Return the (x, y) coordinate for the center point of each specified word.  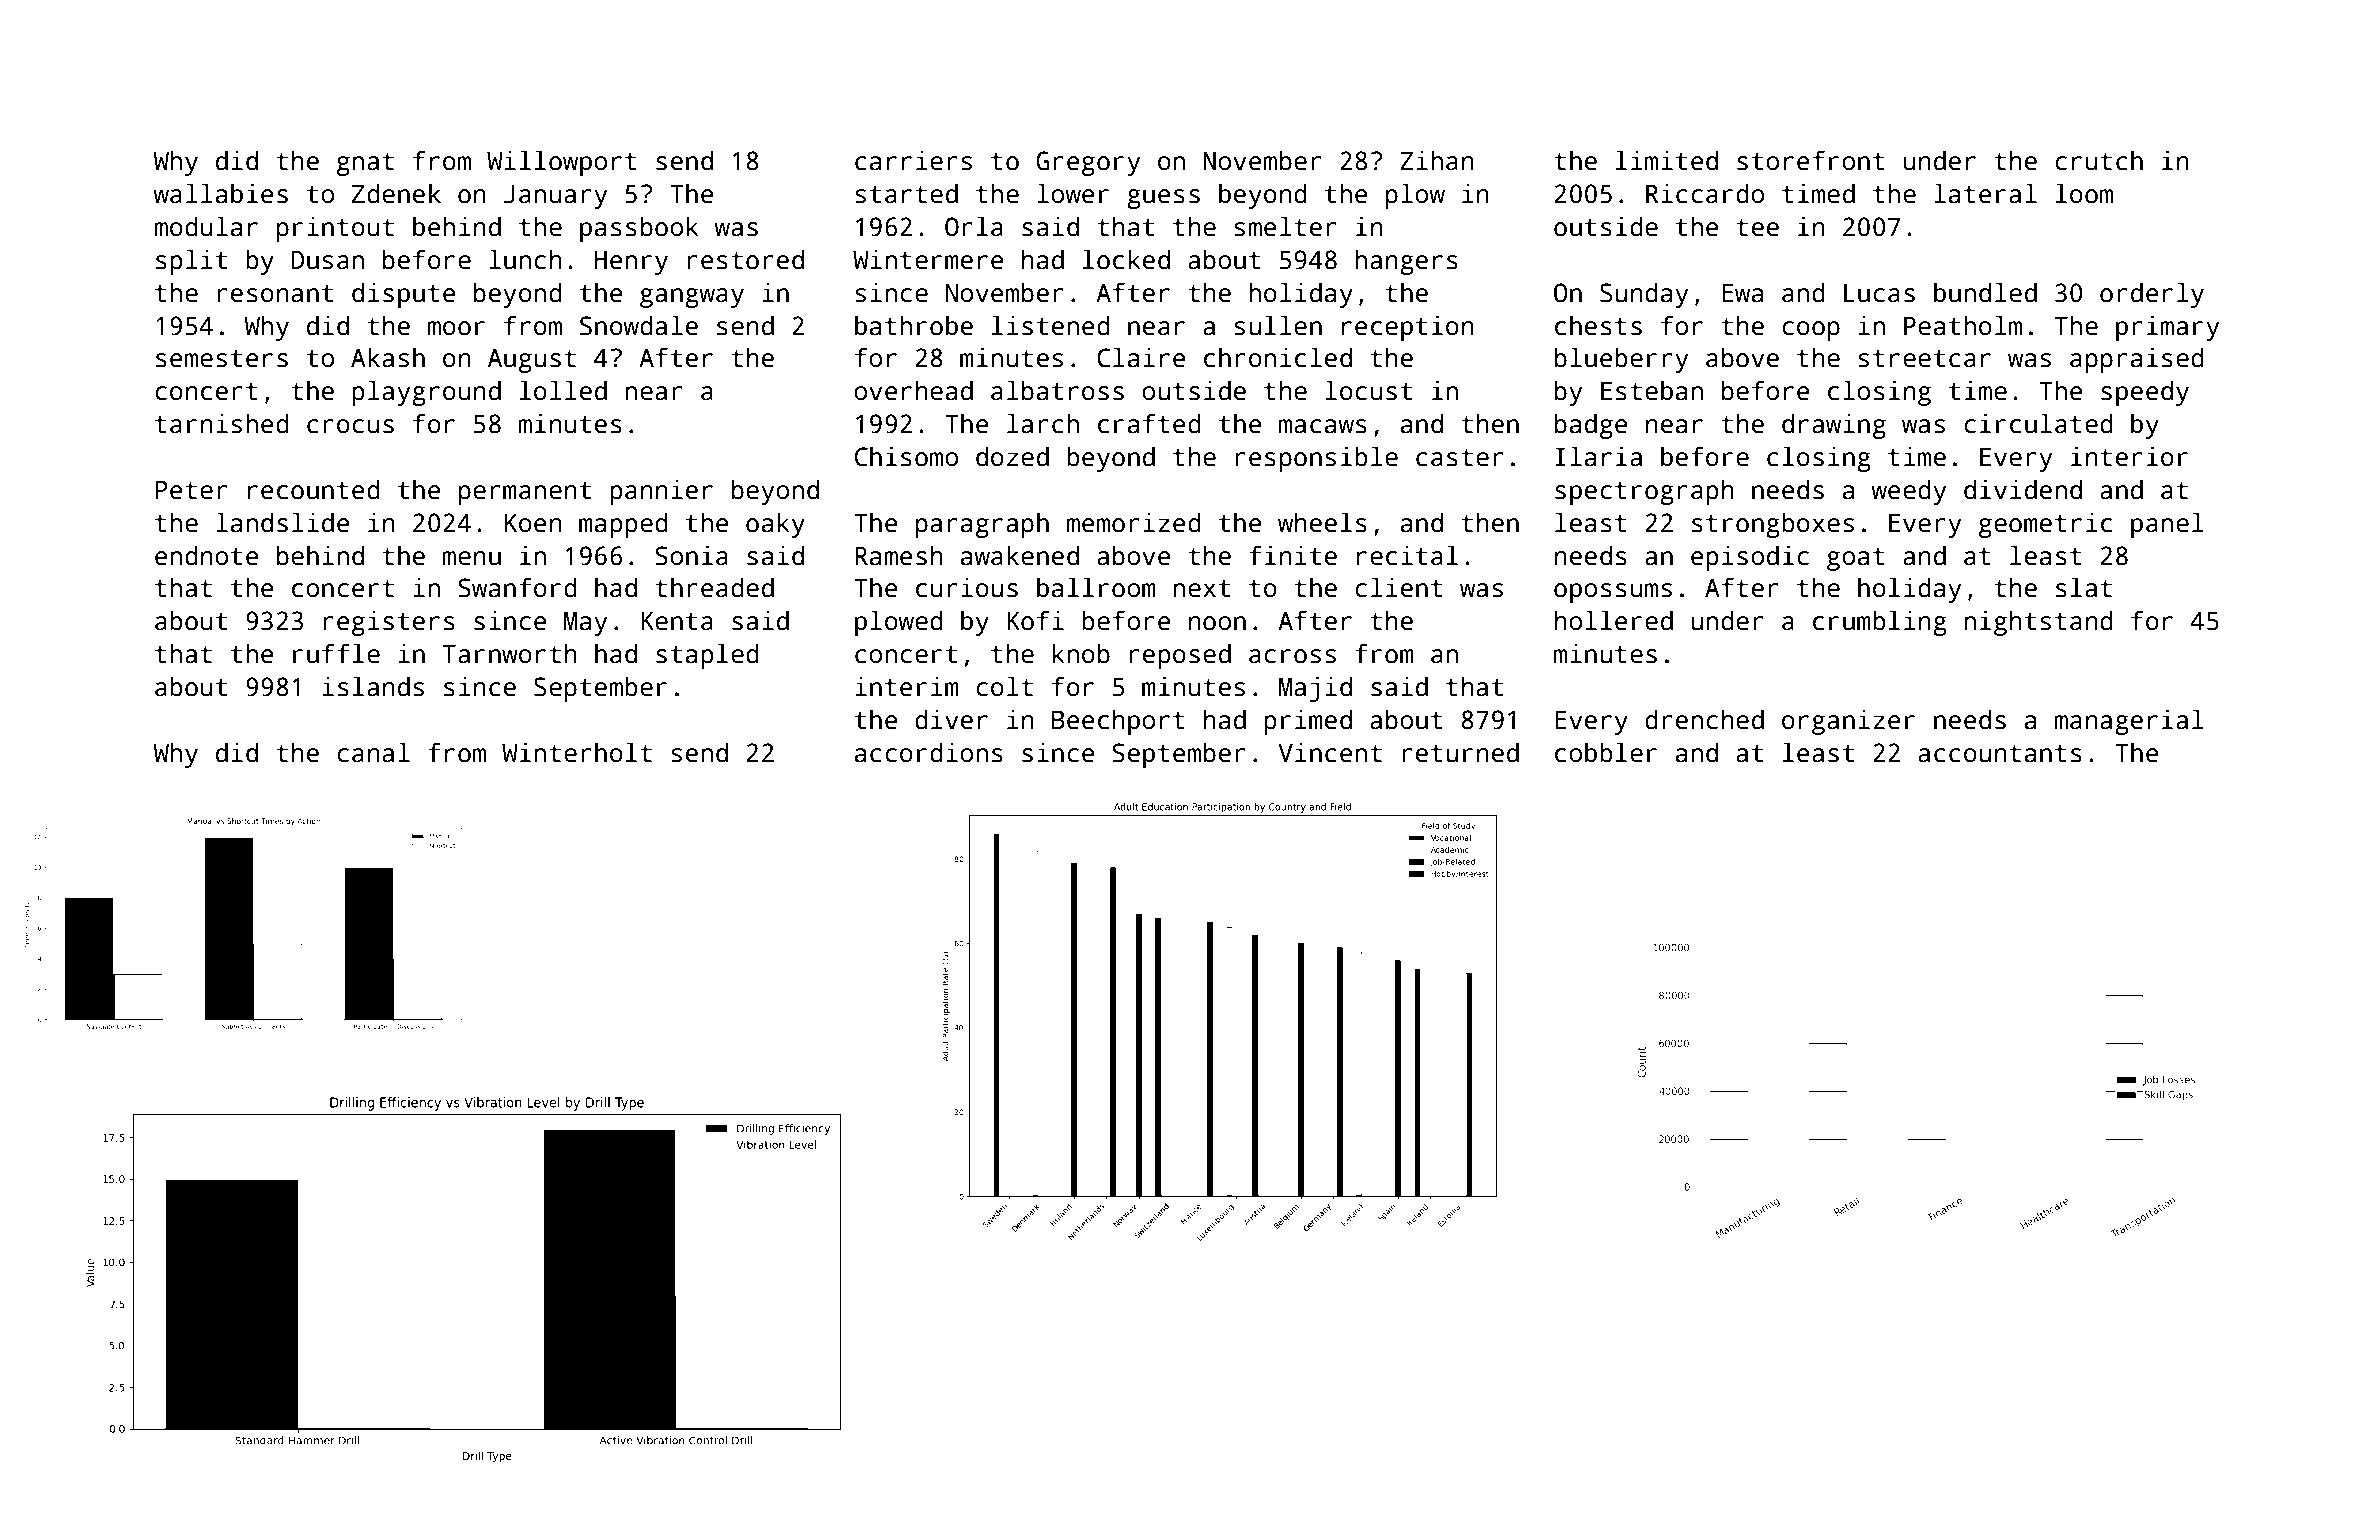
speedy (2145, 393)
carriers (913, 160)
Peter (191, 490)
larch (1043, 423)
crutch (2099, 160)
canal (373, 752)
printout (335, 229)
